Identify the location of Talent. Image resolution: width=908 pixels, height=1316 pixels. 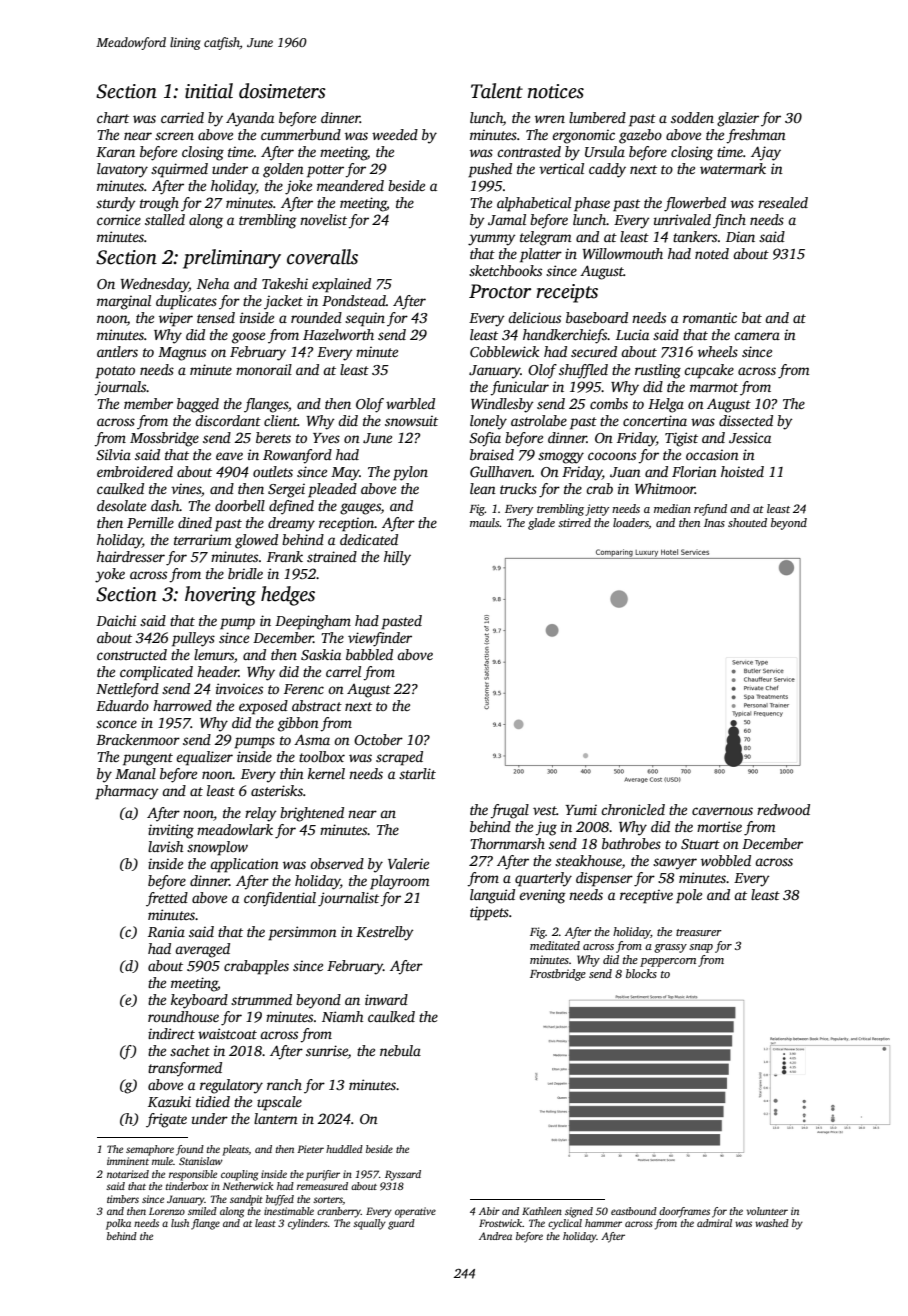
(497, 91).
